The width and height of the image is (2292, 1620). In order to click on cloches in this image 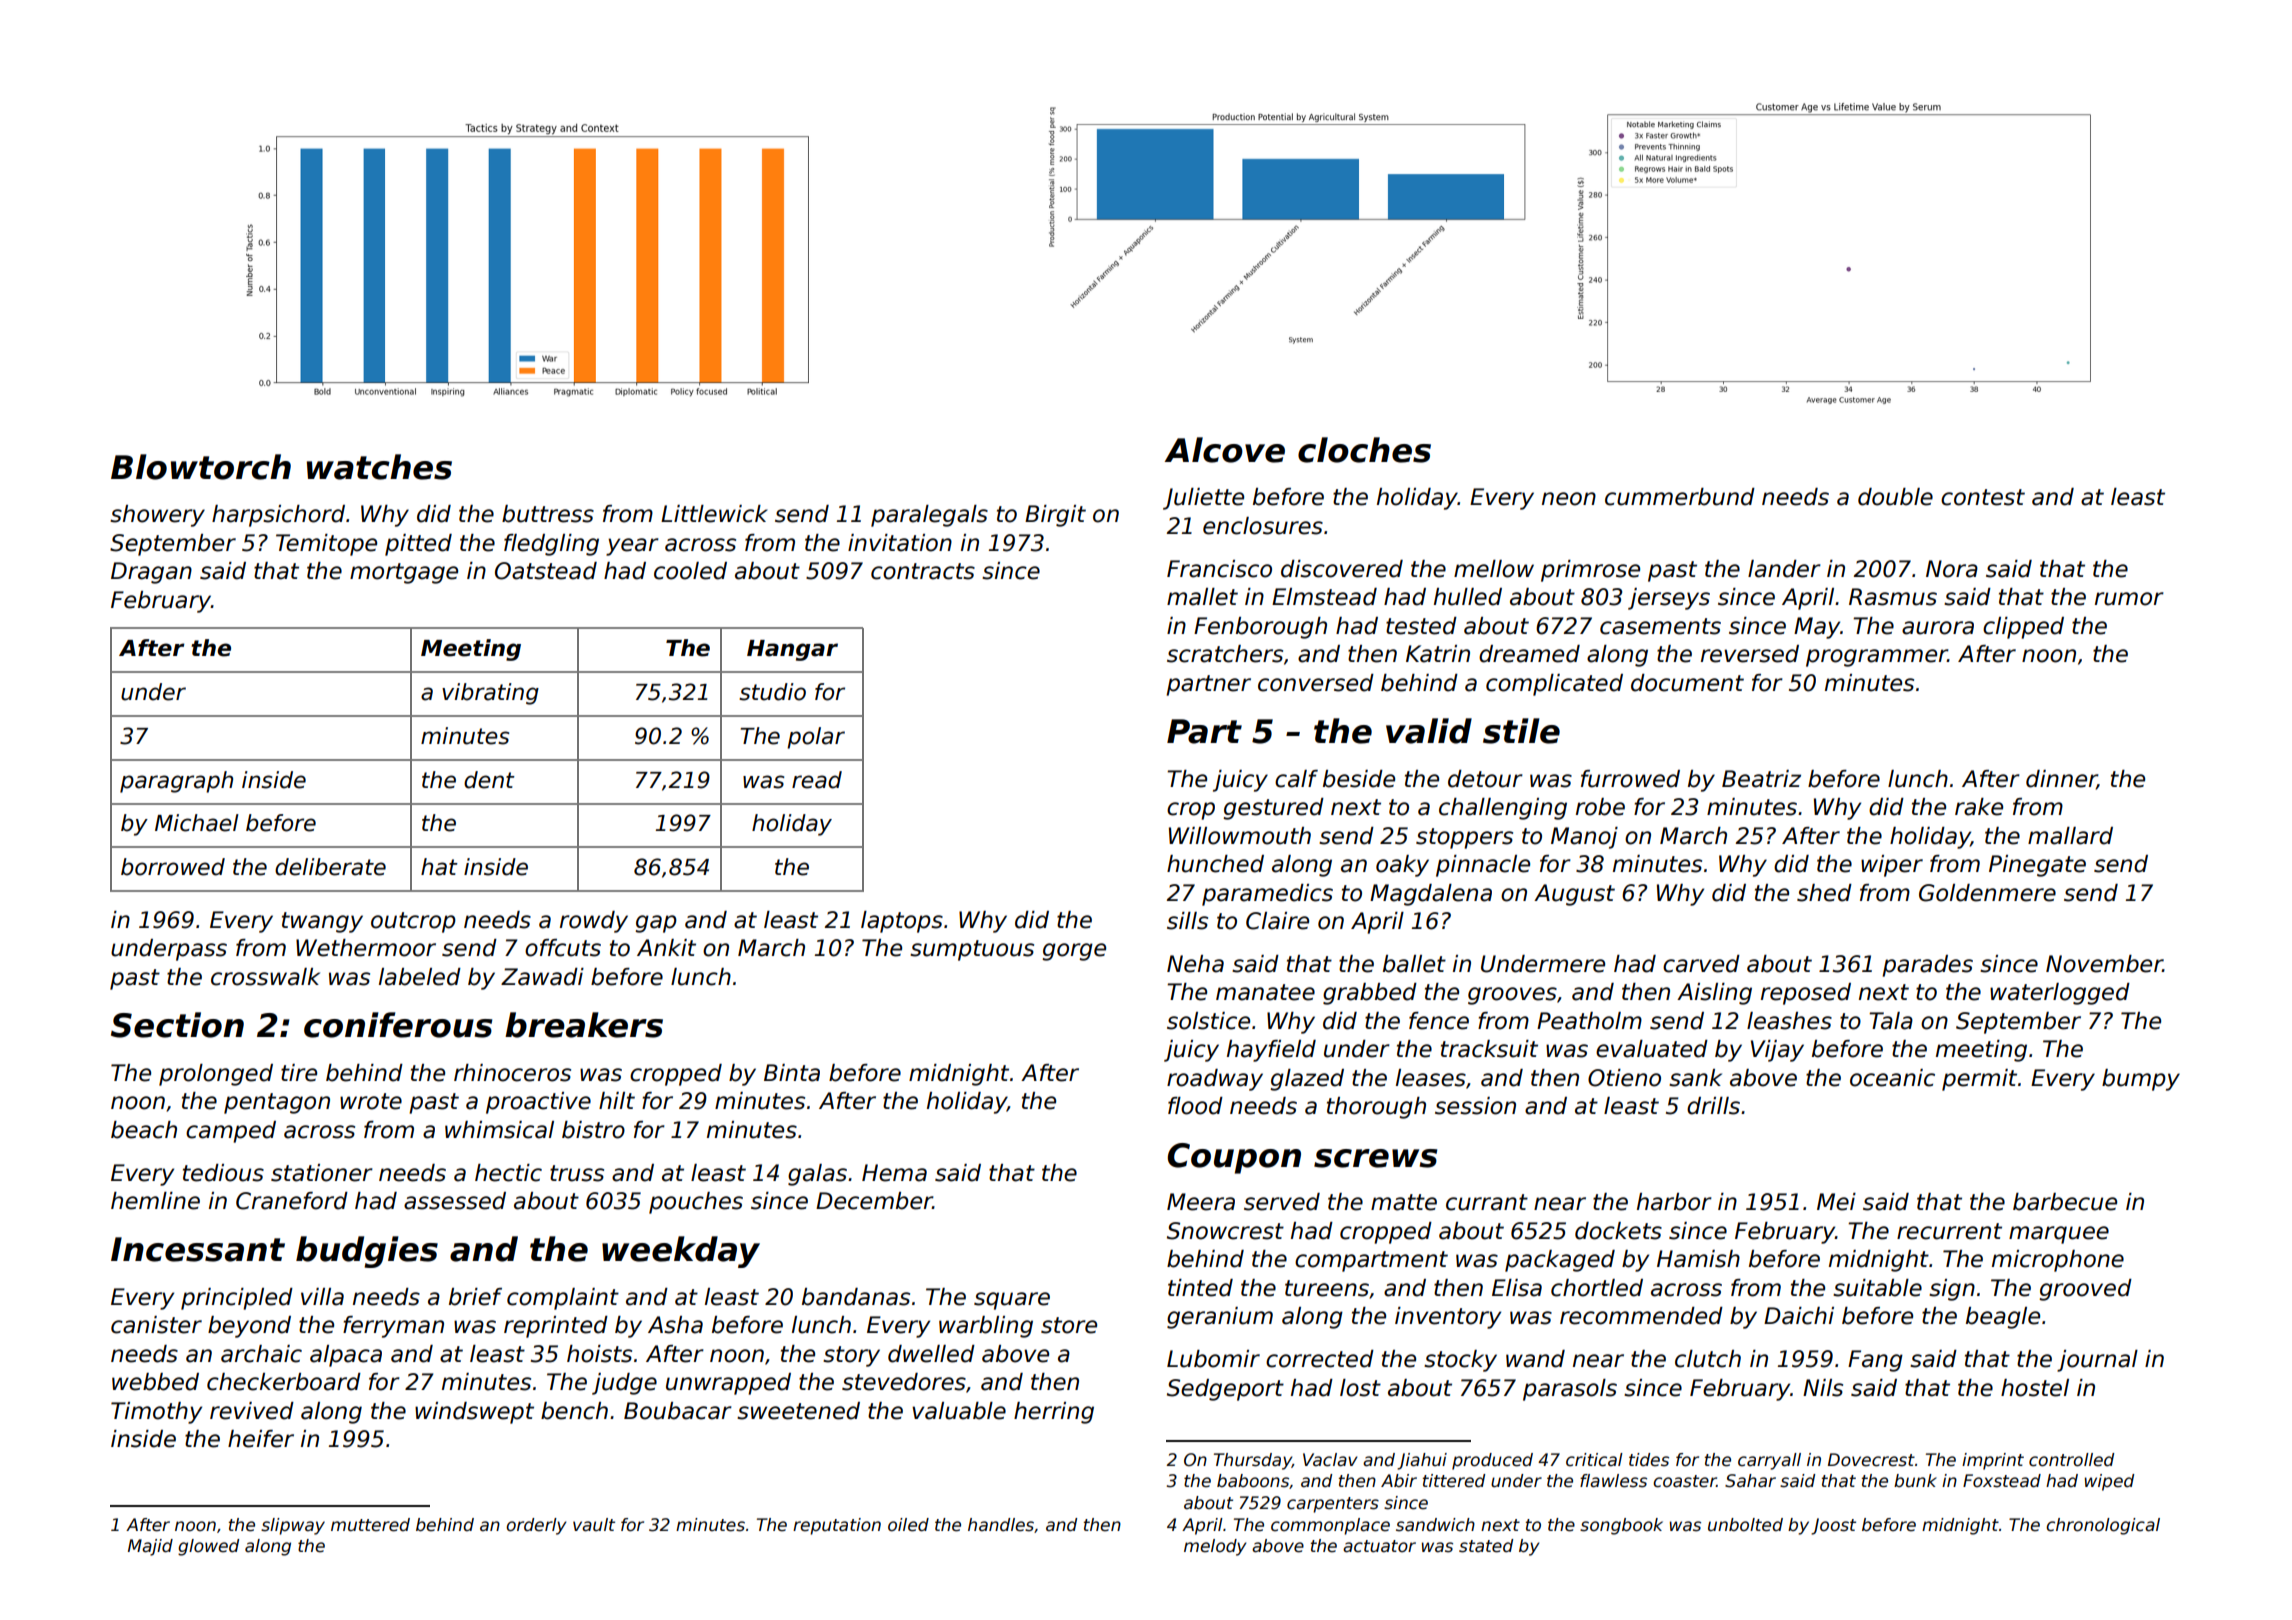, I will do `click(1364, 450)`.
